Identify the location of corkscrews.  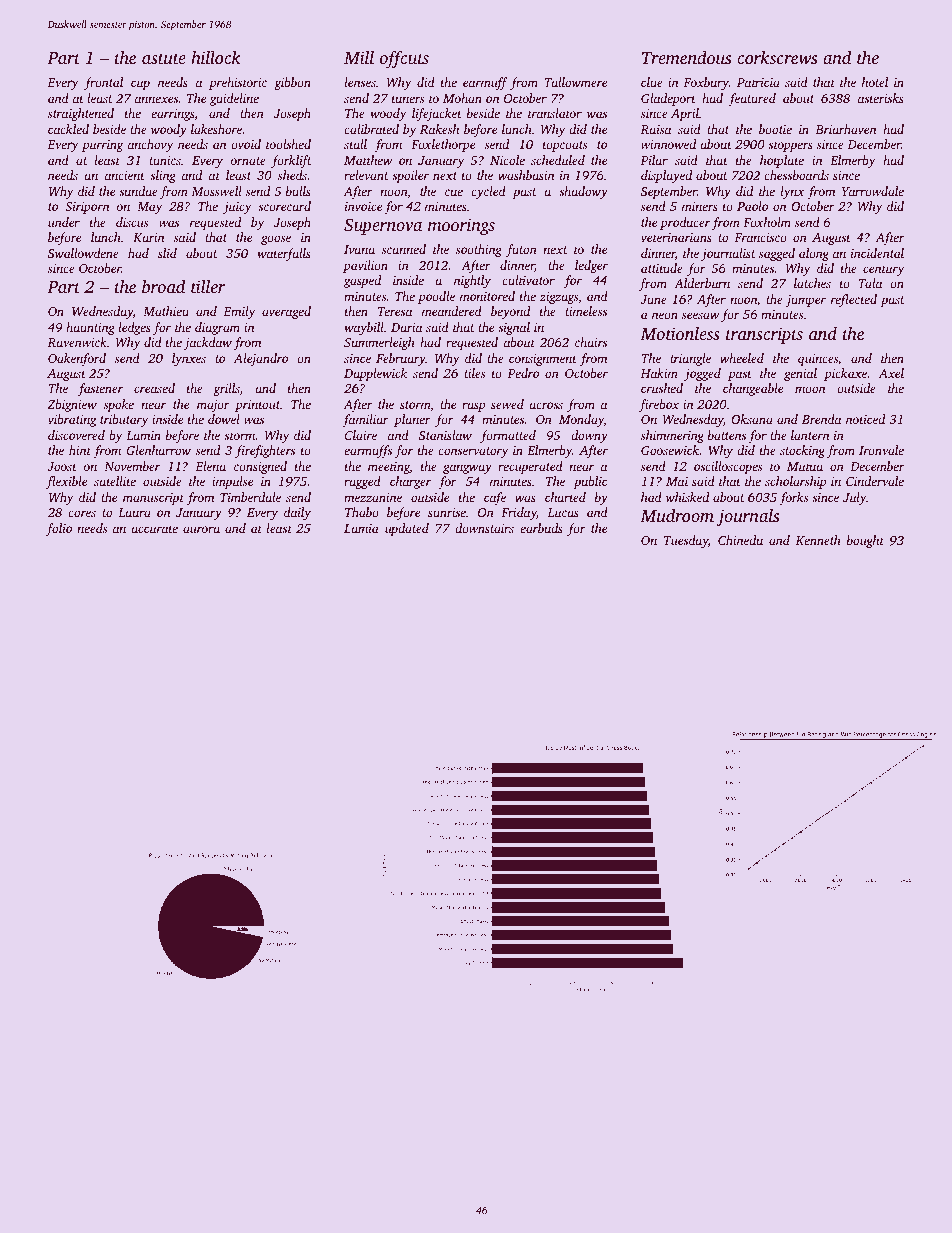
(777, 57).
